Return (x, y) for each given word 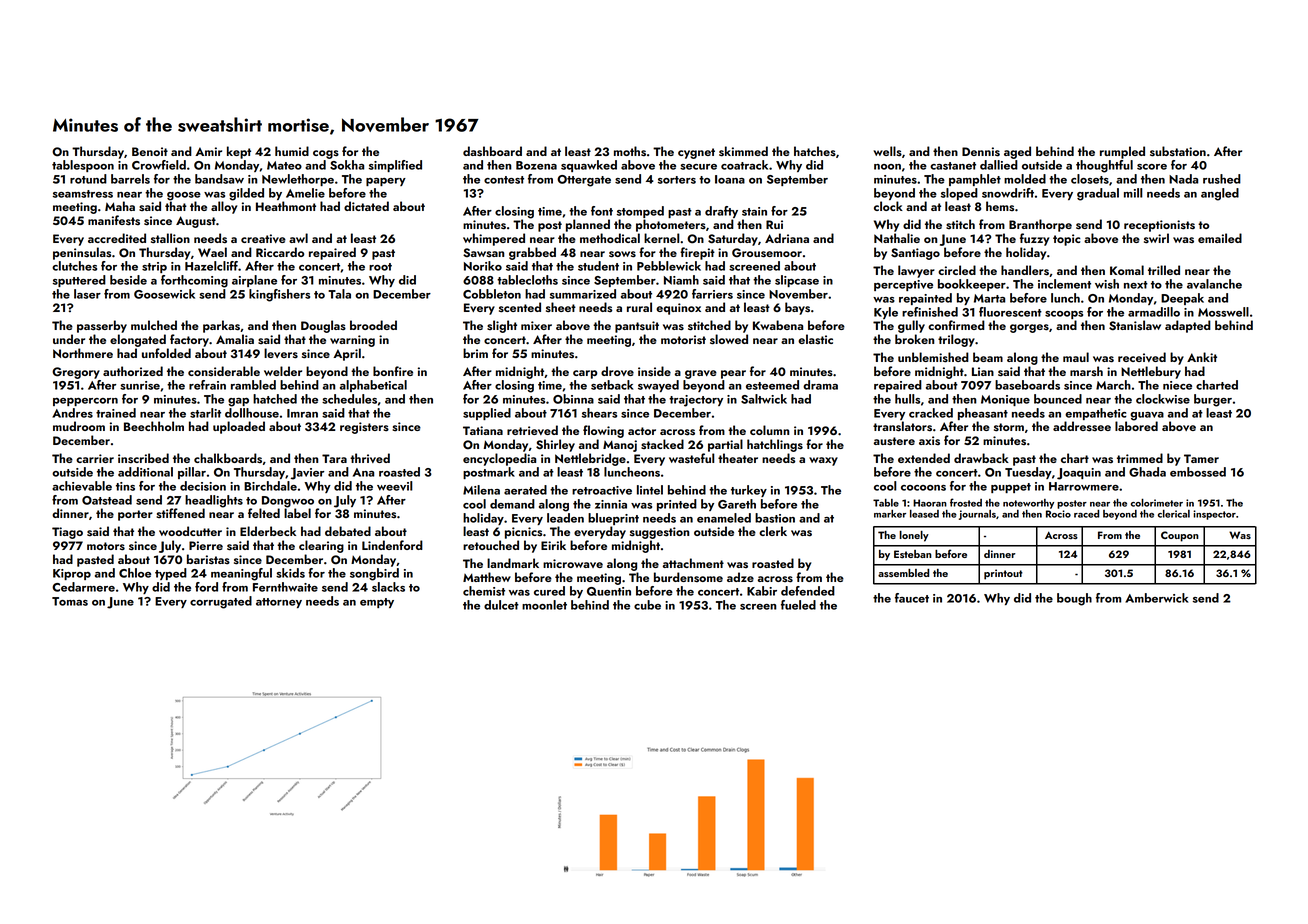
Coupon (1180, 536)
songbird (374, 574)
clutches (74, 266)
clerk (773, 531)
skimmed (743, 151)
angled (1220, 194)
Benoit (150, 151)
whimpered (494, 239)
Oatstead (107, 500)
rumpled (1122, 152)
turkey (749, 491)
